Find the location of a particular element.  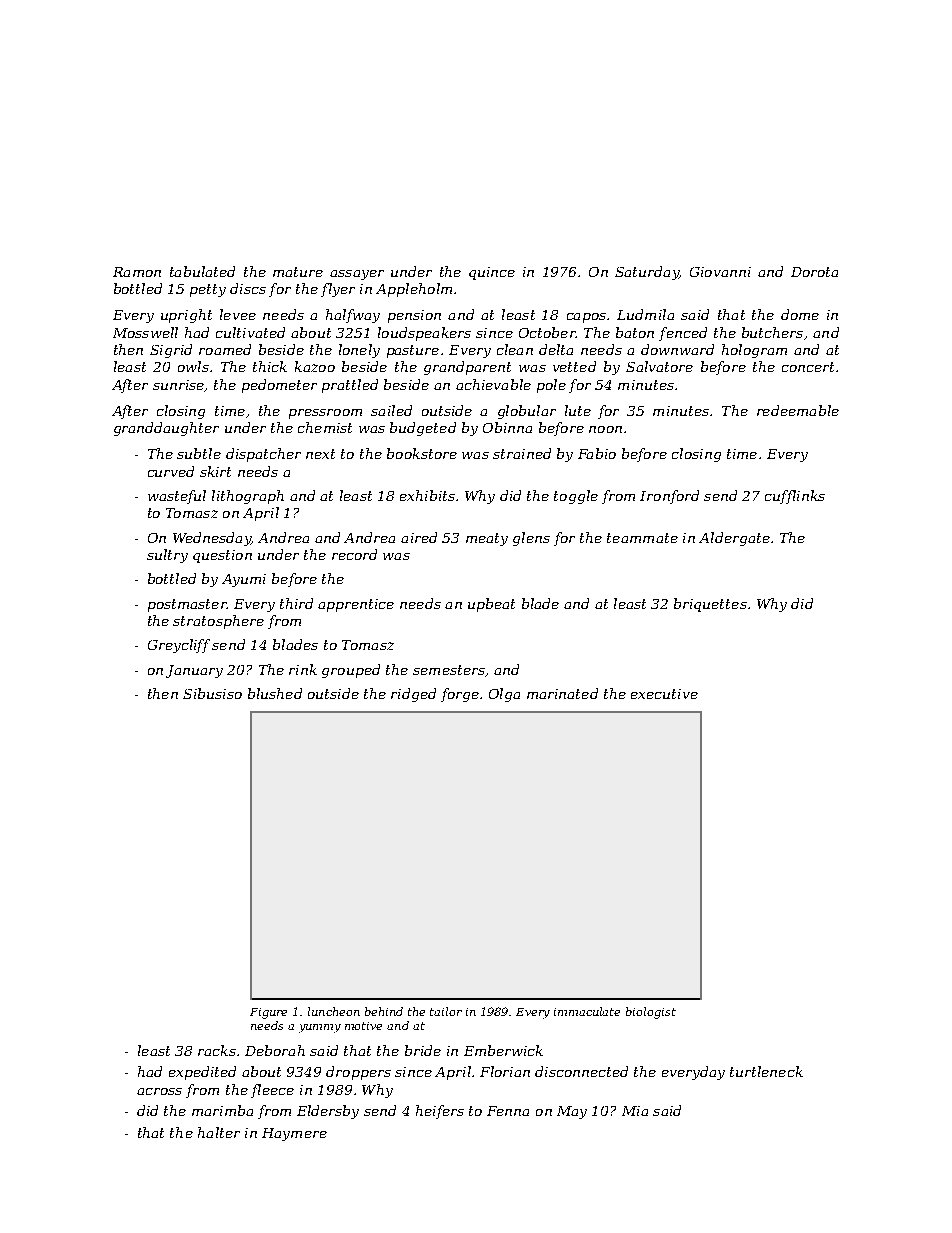

sultry is located at coordinates (167, 556).
